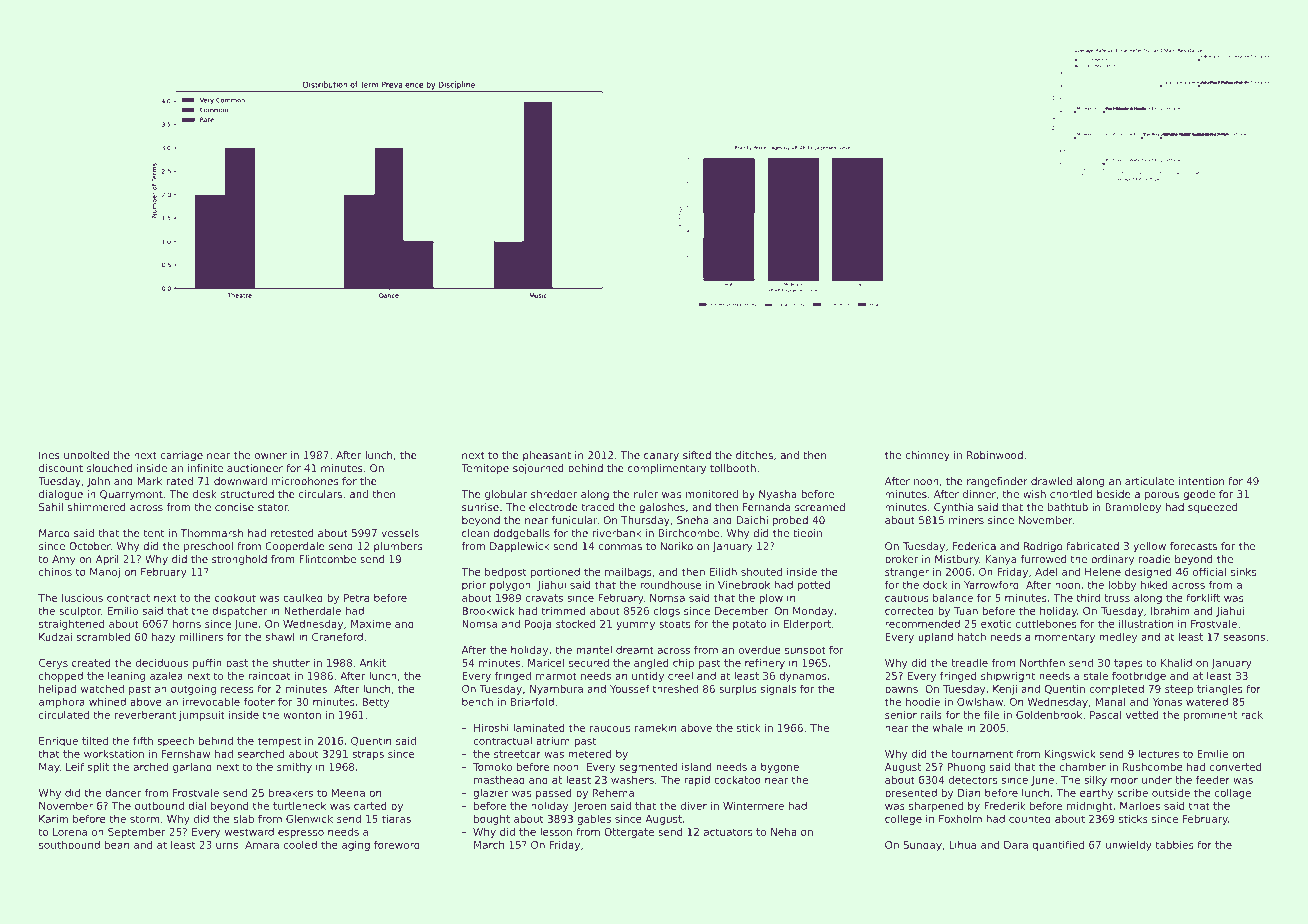  What do you see at coordinates (488, 611) in the page?
I see `Brookwick` at bounding box center [488, 611].
